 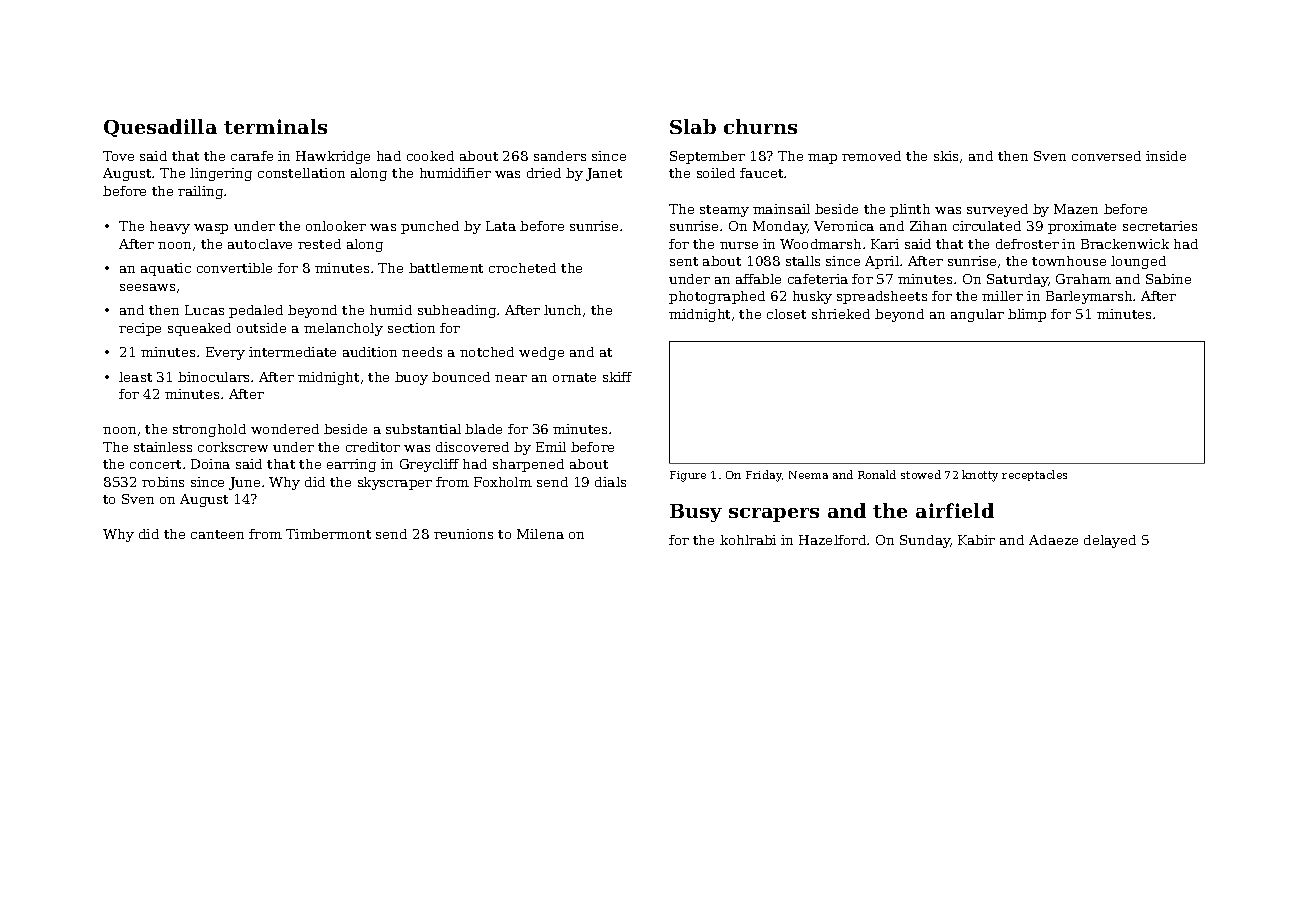 What do you see at coordinates (501, 226) in the screenshot?
I see `Lata` at bounding box center [501, 226].
